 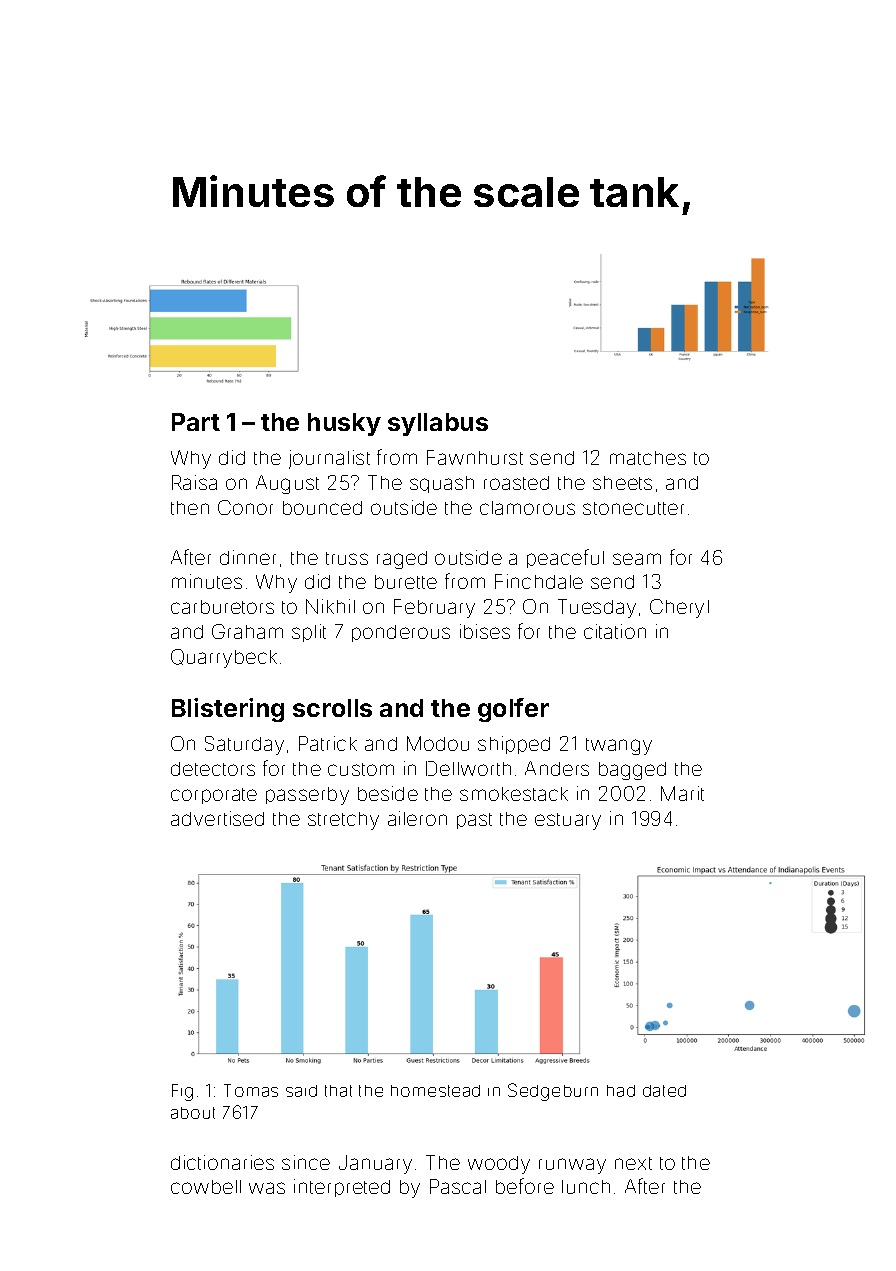 What do you see at coordinates (217, 818) in the screenshot?
I see `advertised` at bounding box center [217, 818].
